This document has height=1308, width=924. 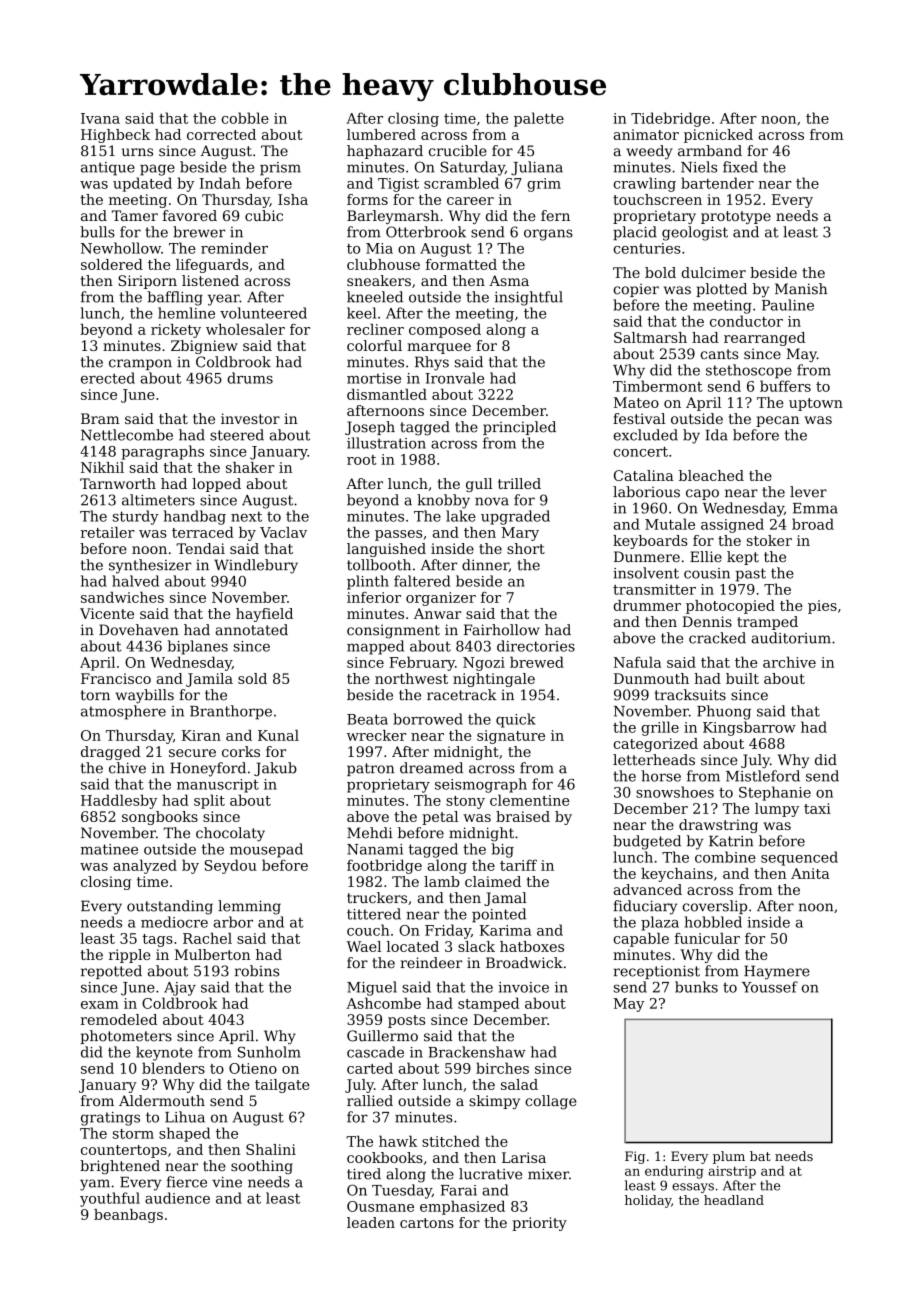 I want to click on excluded, so click(x=645, y=435).
